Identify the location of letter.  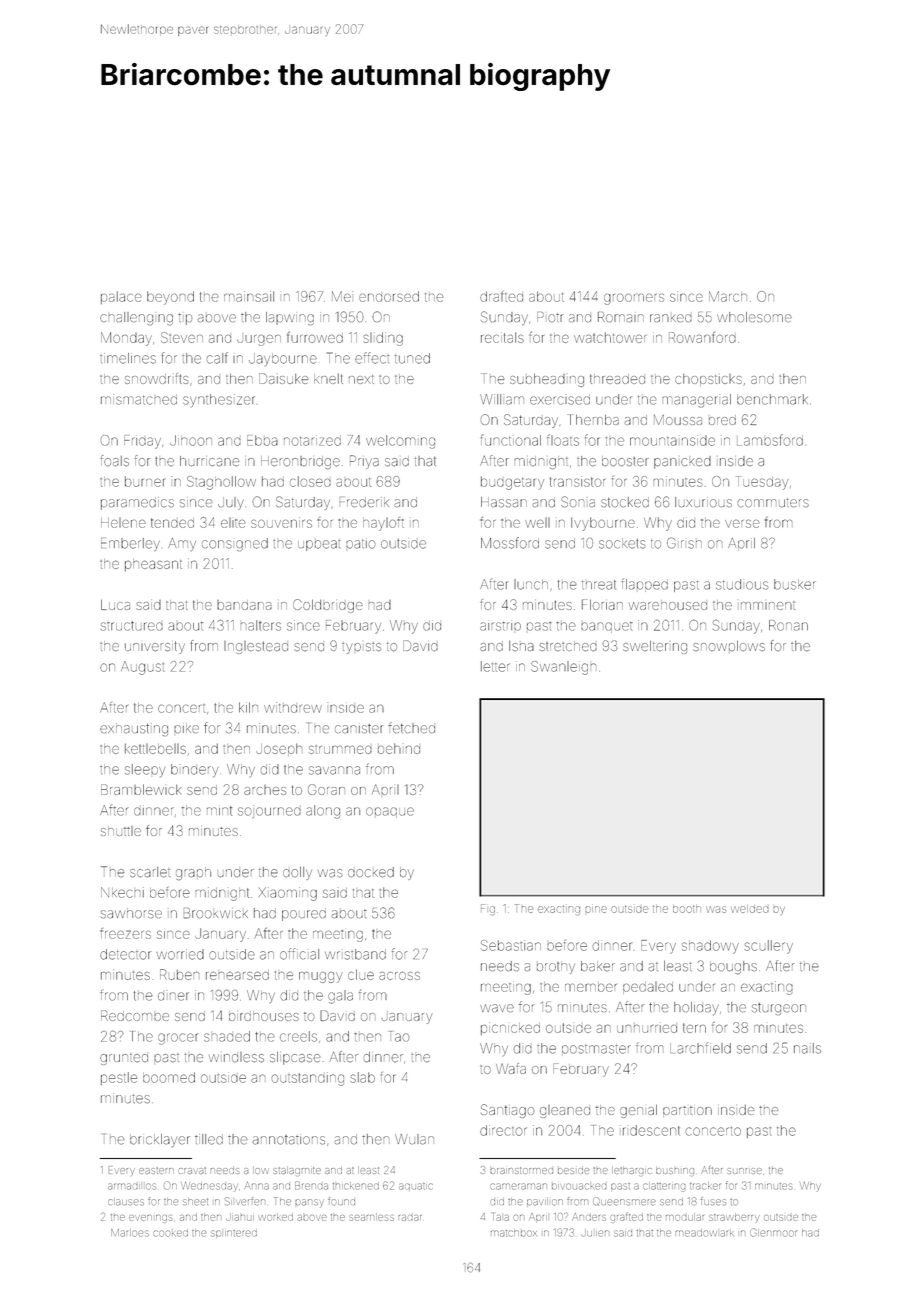
(495, 666).
